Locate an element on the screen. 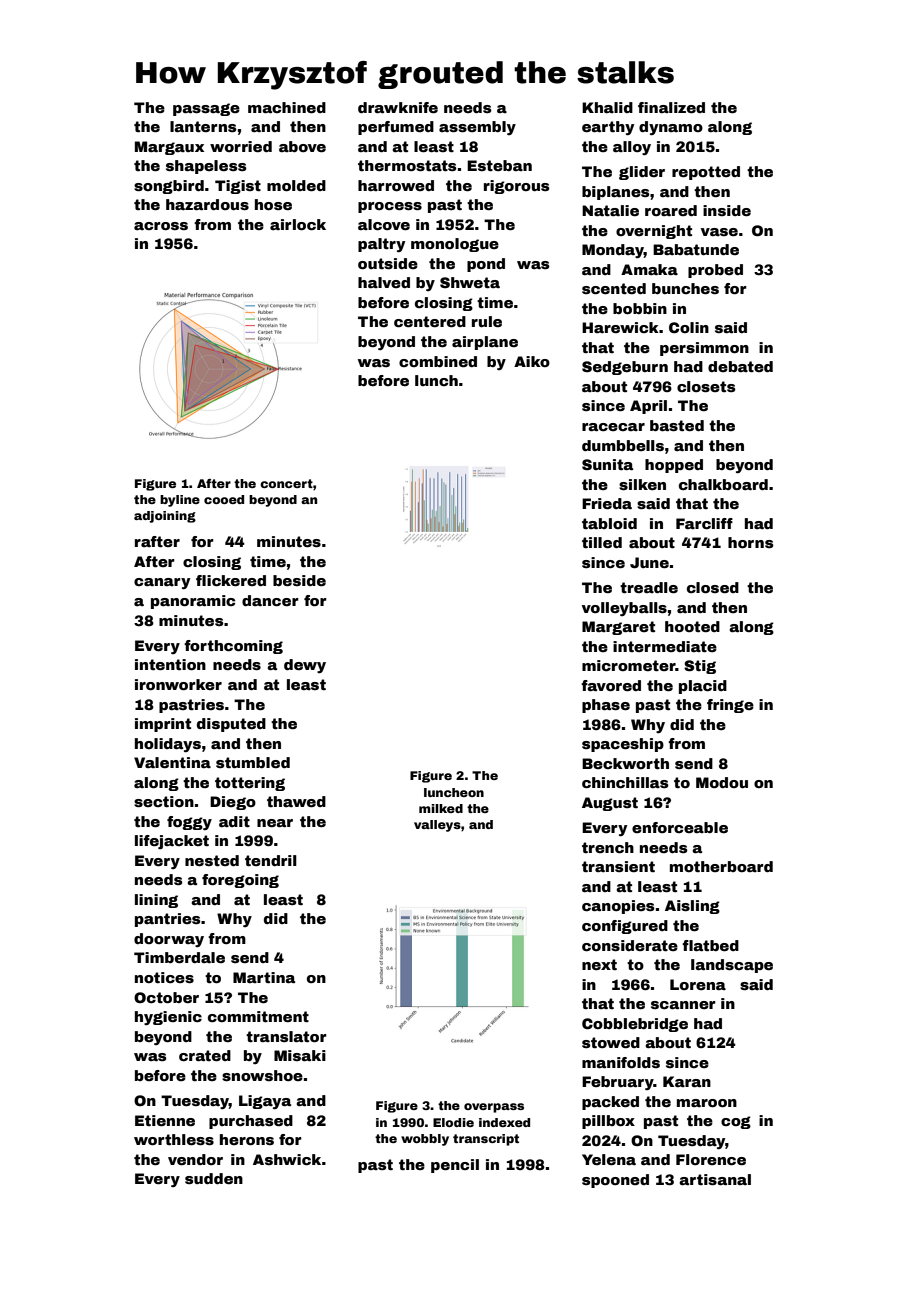 This screenshot has height=1316, width=908. hygienic is located at coordinates (168, 1018).
